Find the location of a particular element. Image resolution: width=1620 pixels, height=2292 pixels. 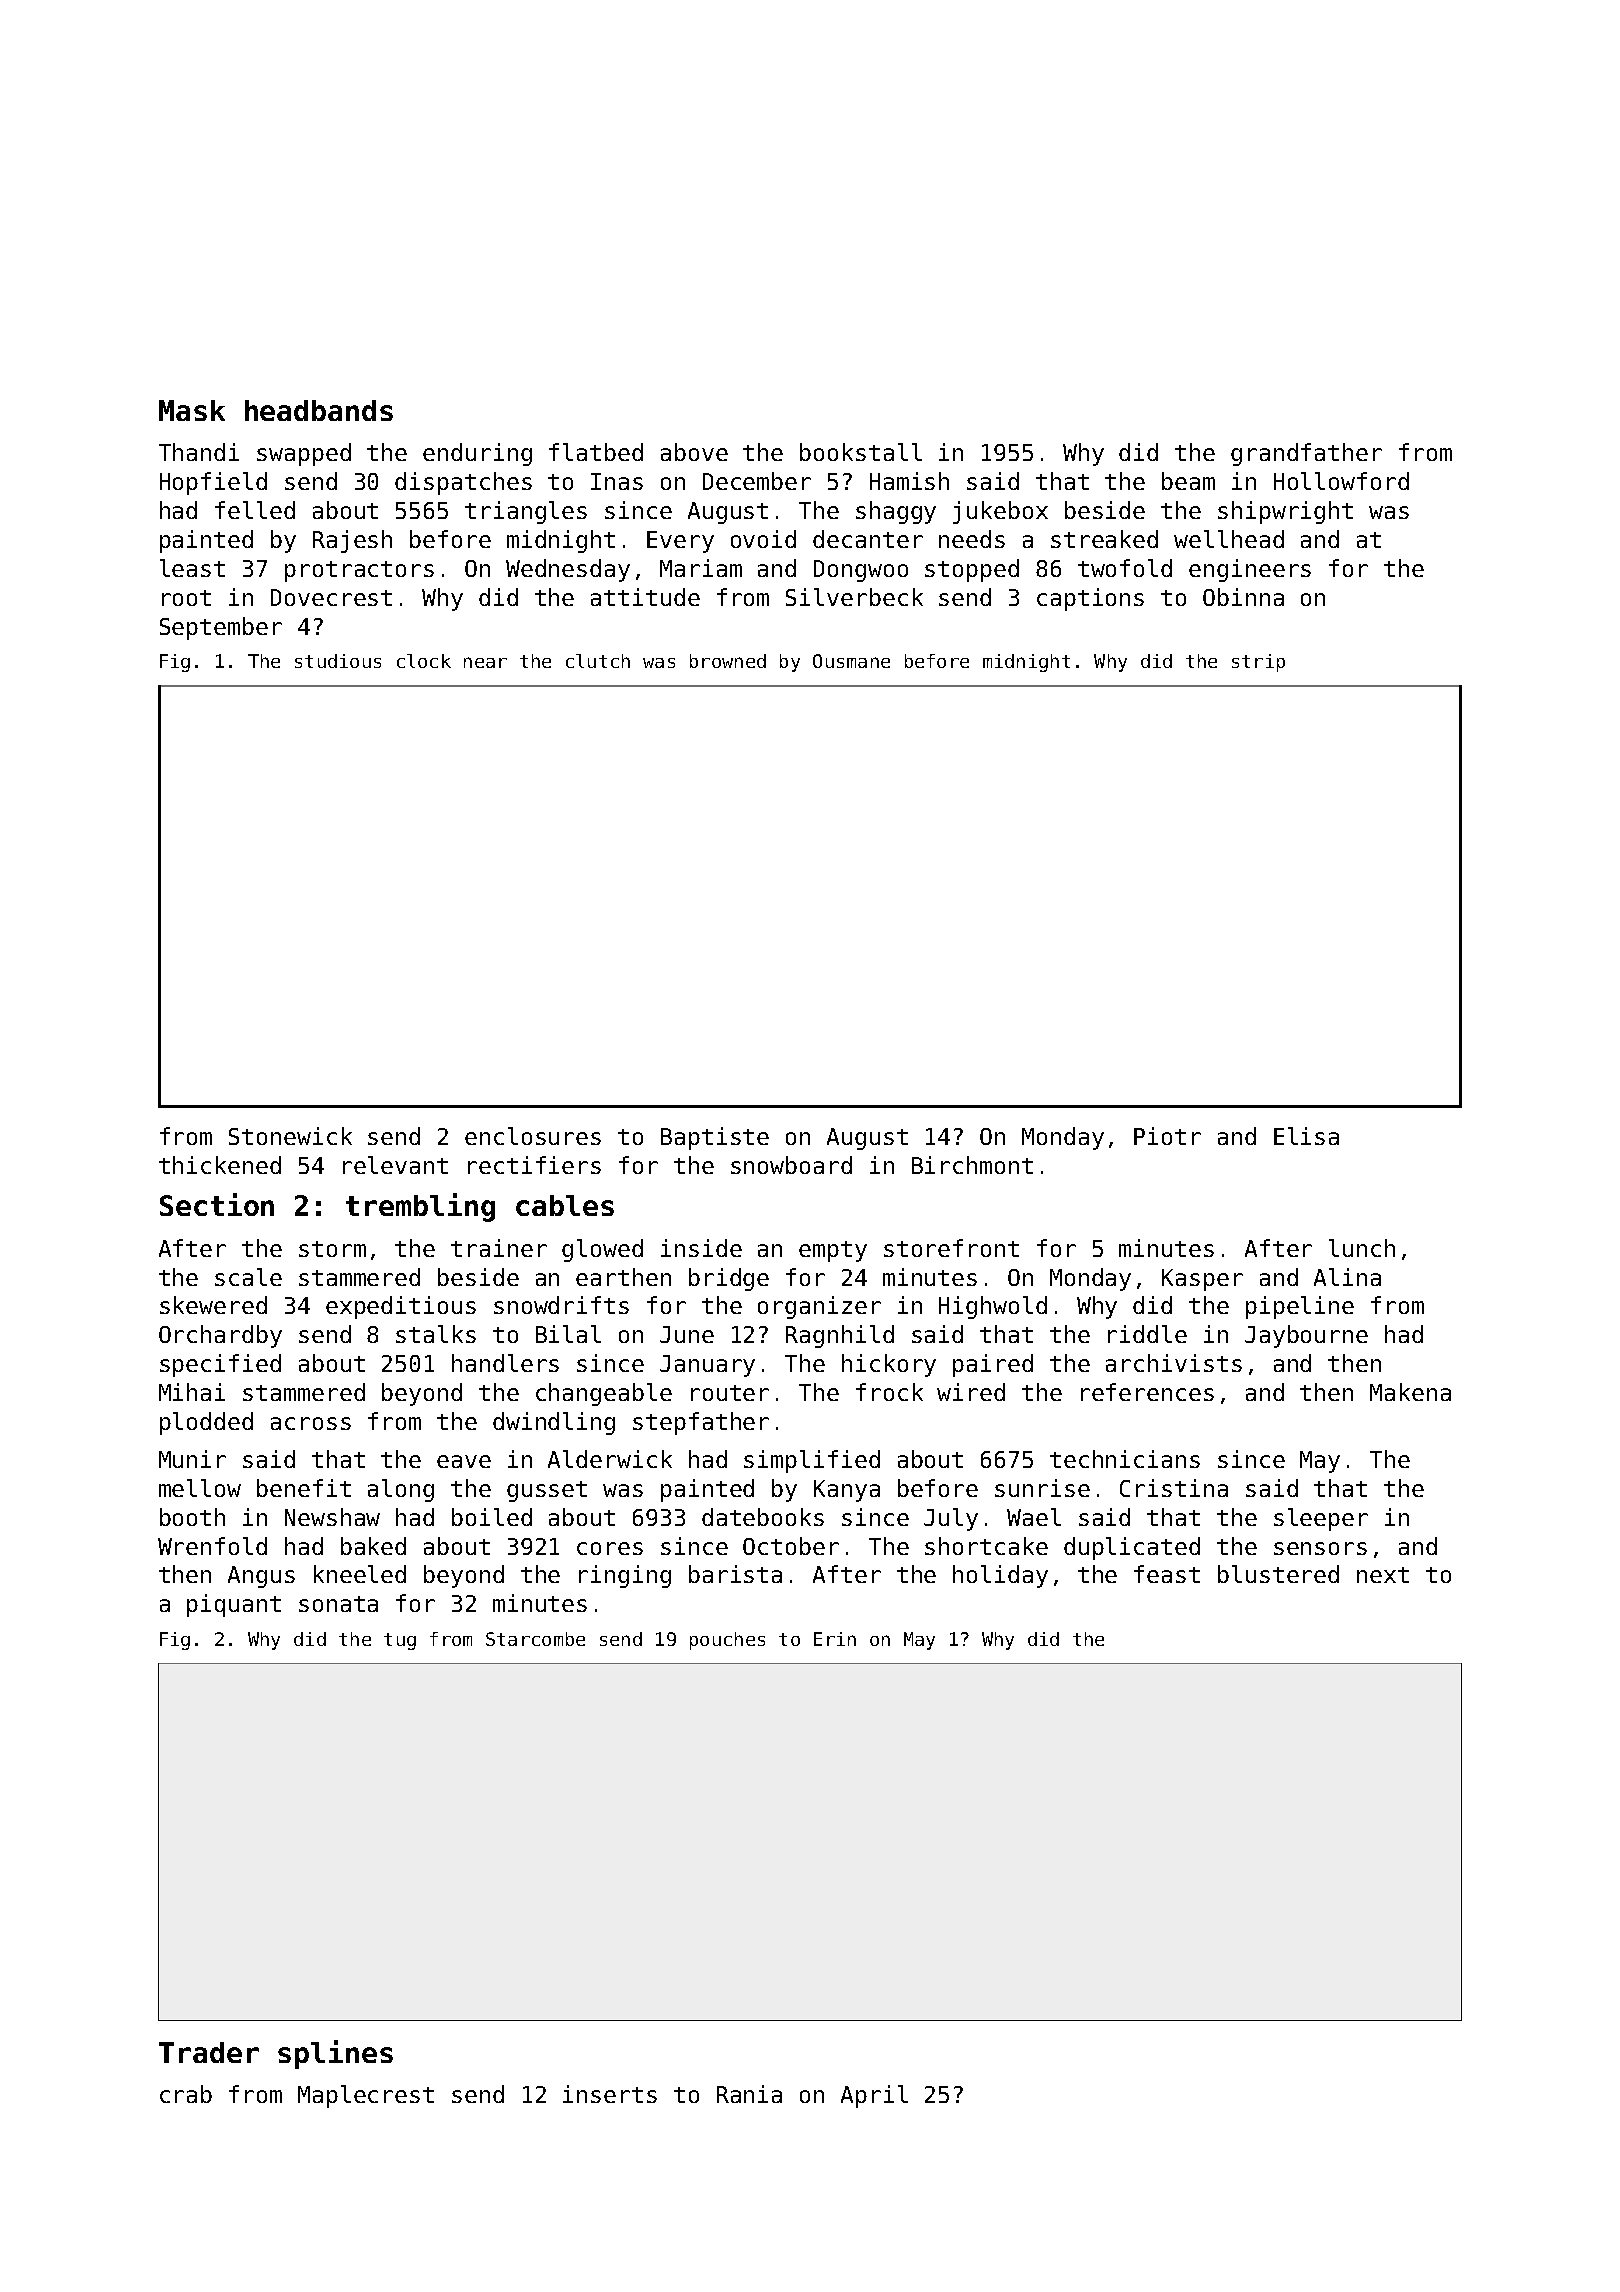

storefront is located at coordinates (951, 1248).
